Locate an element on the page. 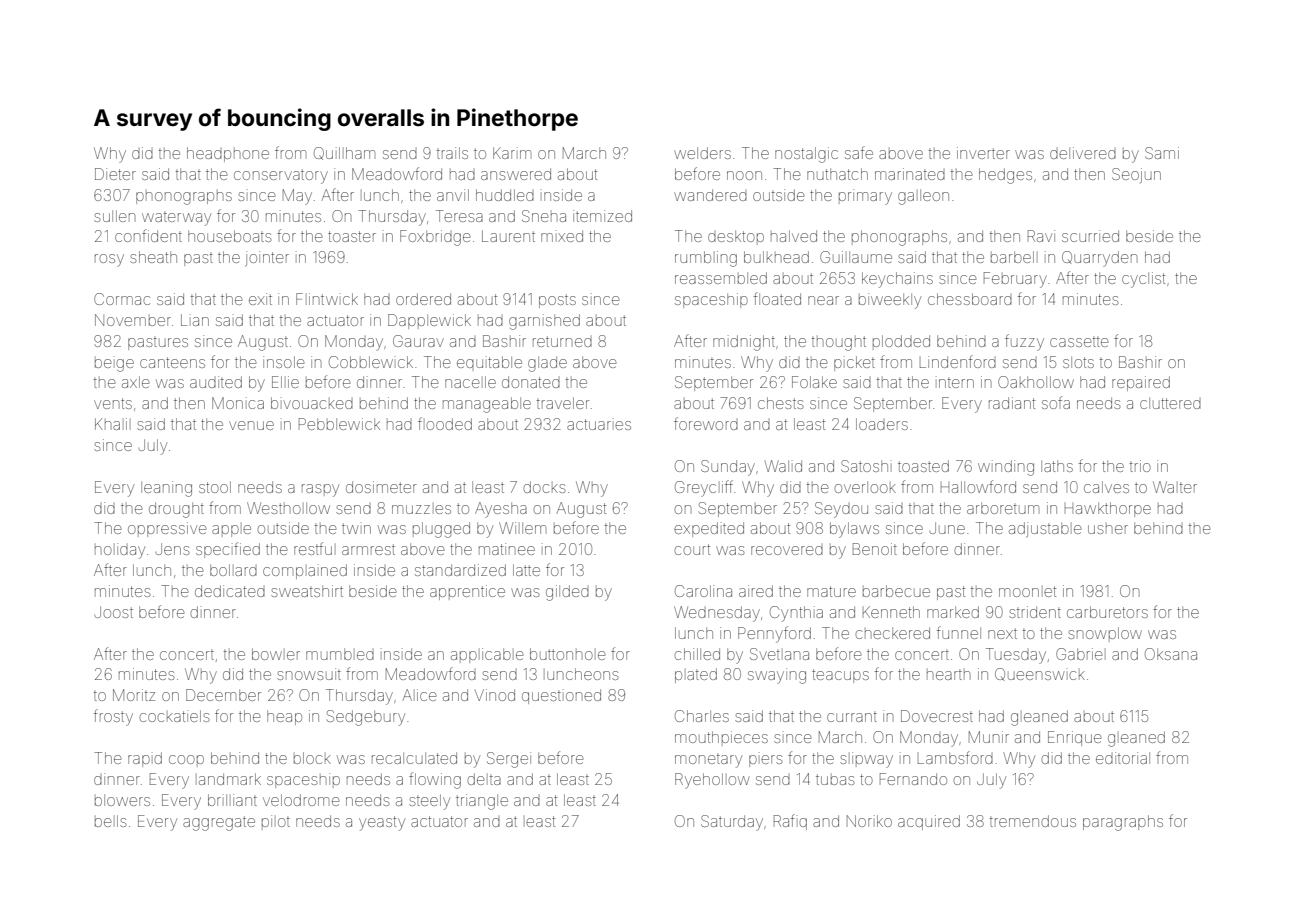 This page has width=1308, height=924. Moritz is located at coordinates (134, 695).
